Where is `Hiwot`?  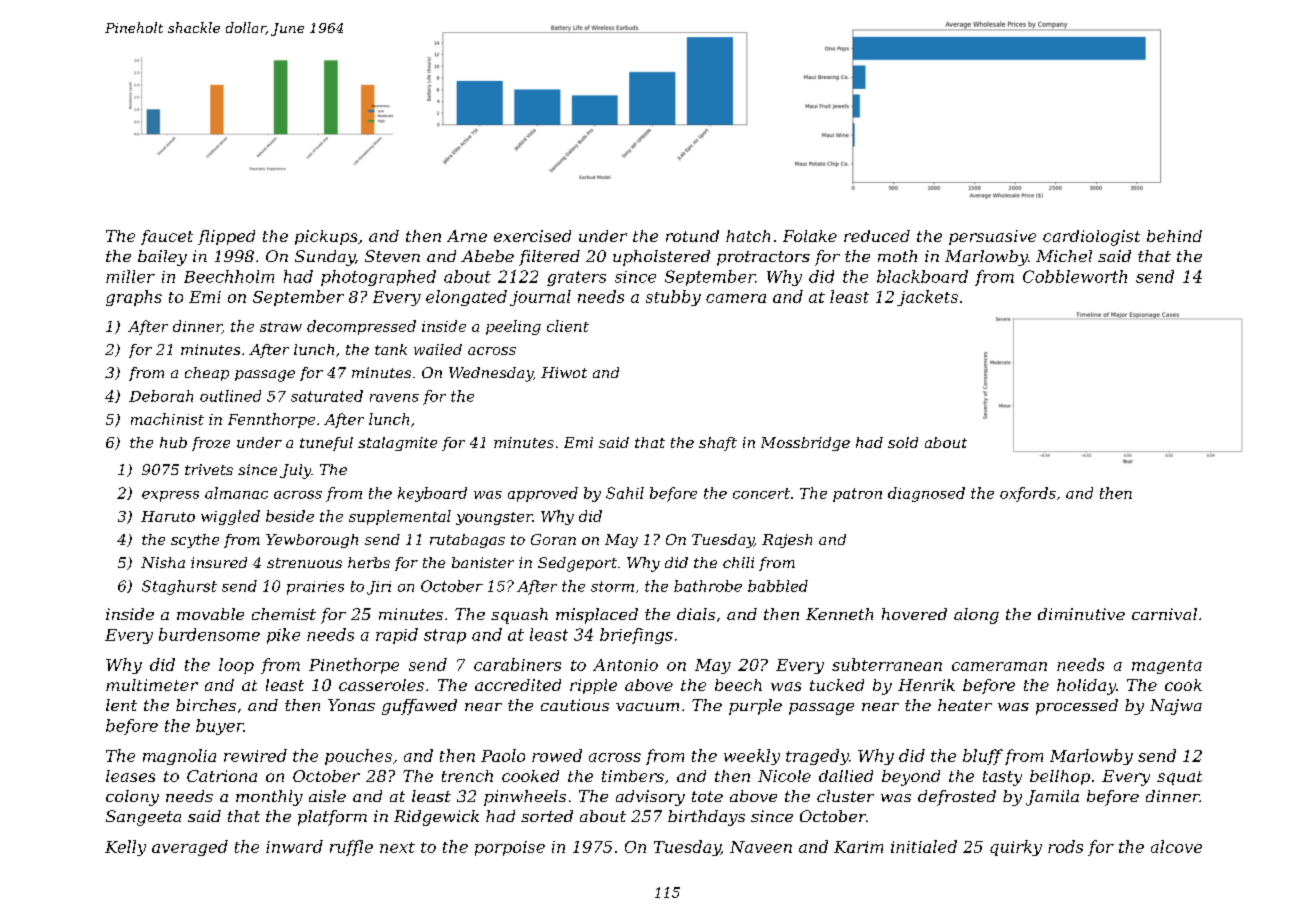 Hiwot is located at coordinates (564, 372).
